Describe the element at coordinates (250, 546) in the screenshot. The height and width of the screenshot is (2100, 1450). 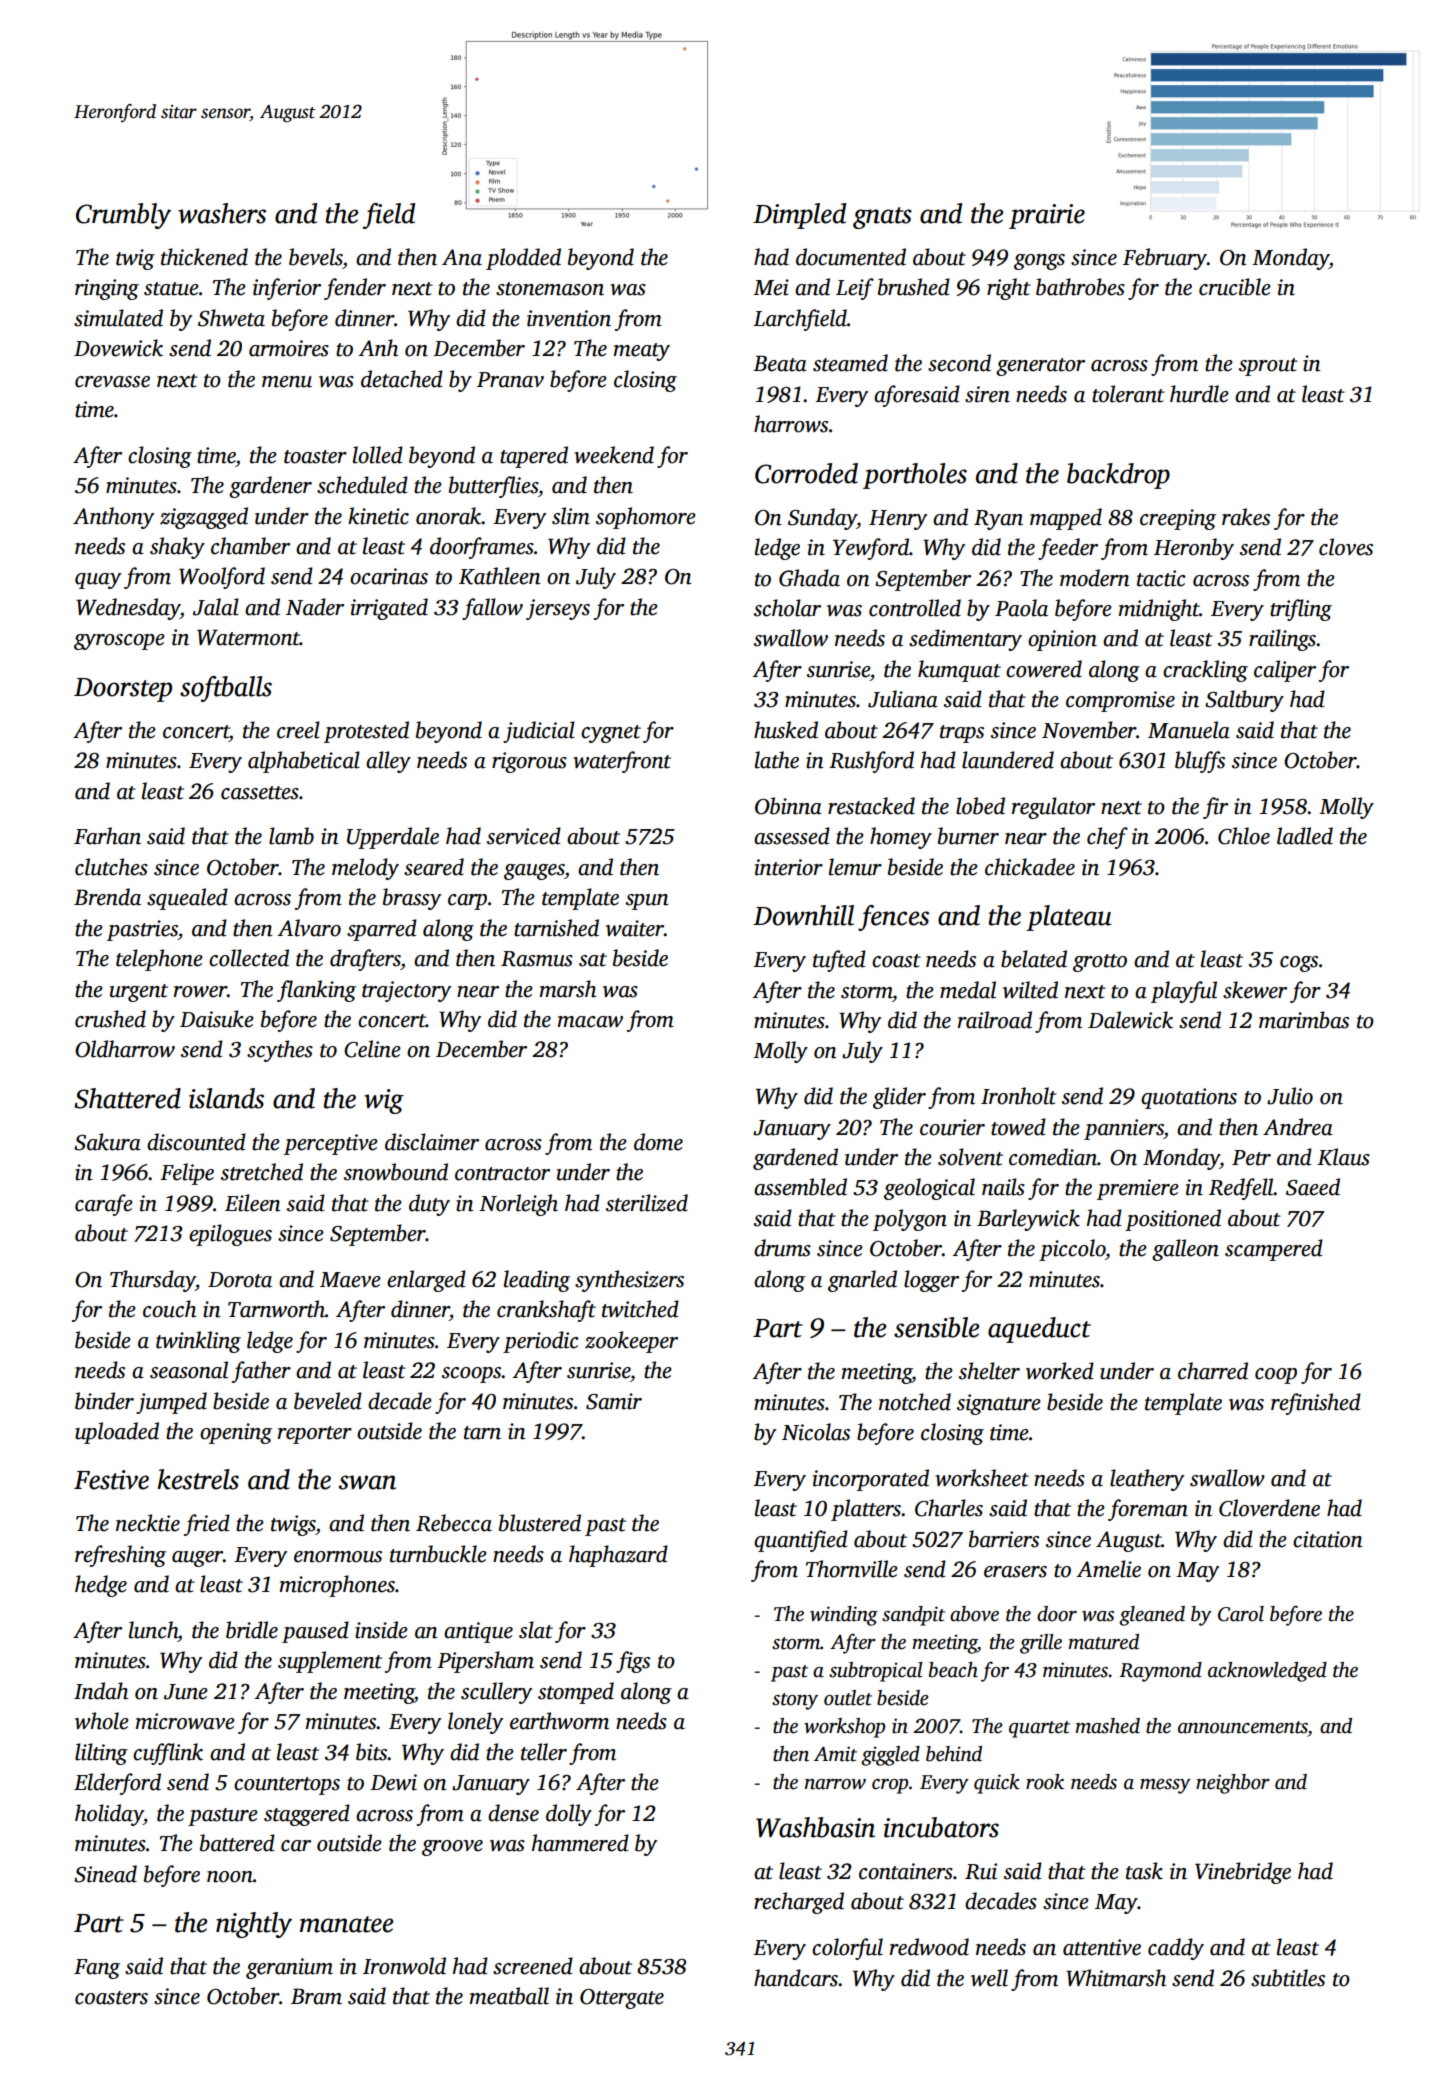
I see `chamber` at that location.
